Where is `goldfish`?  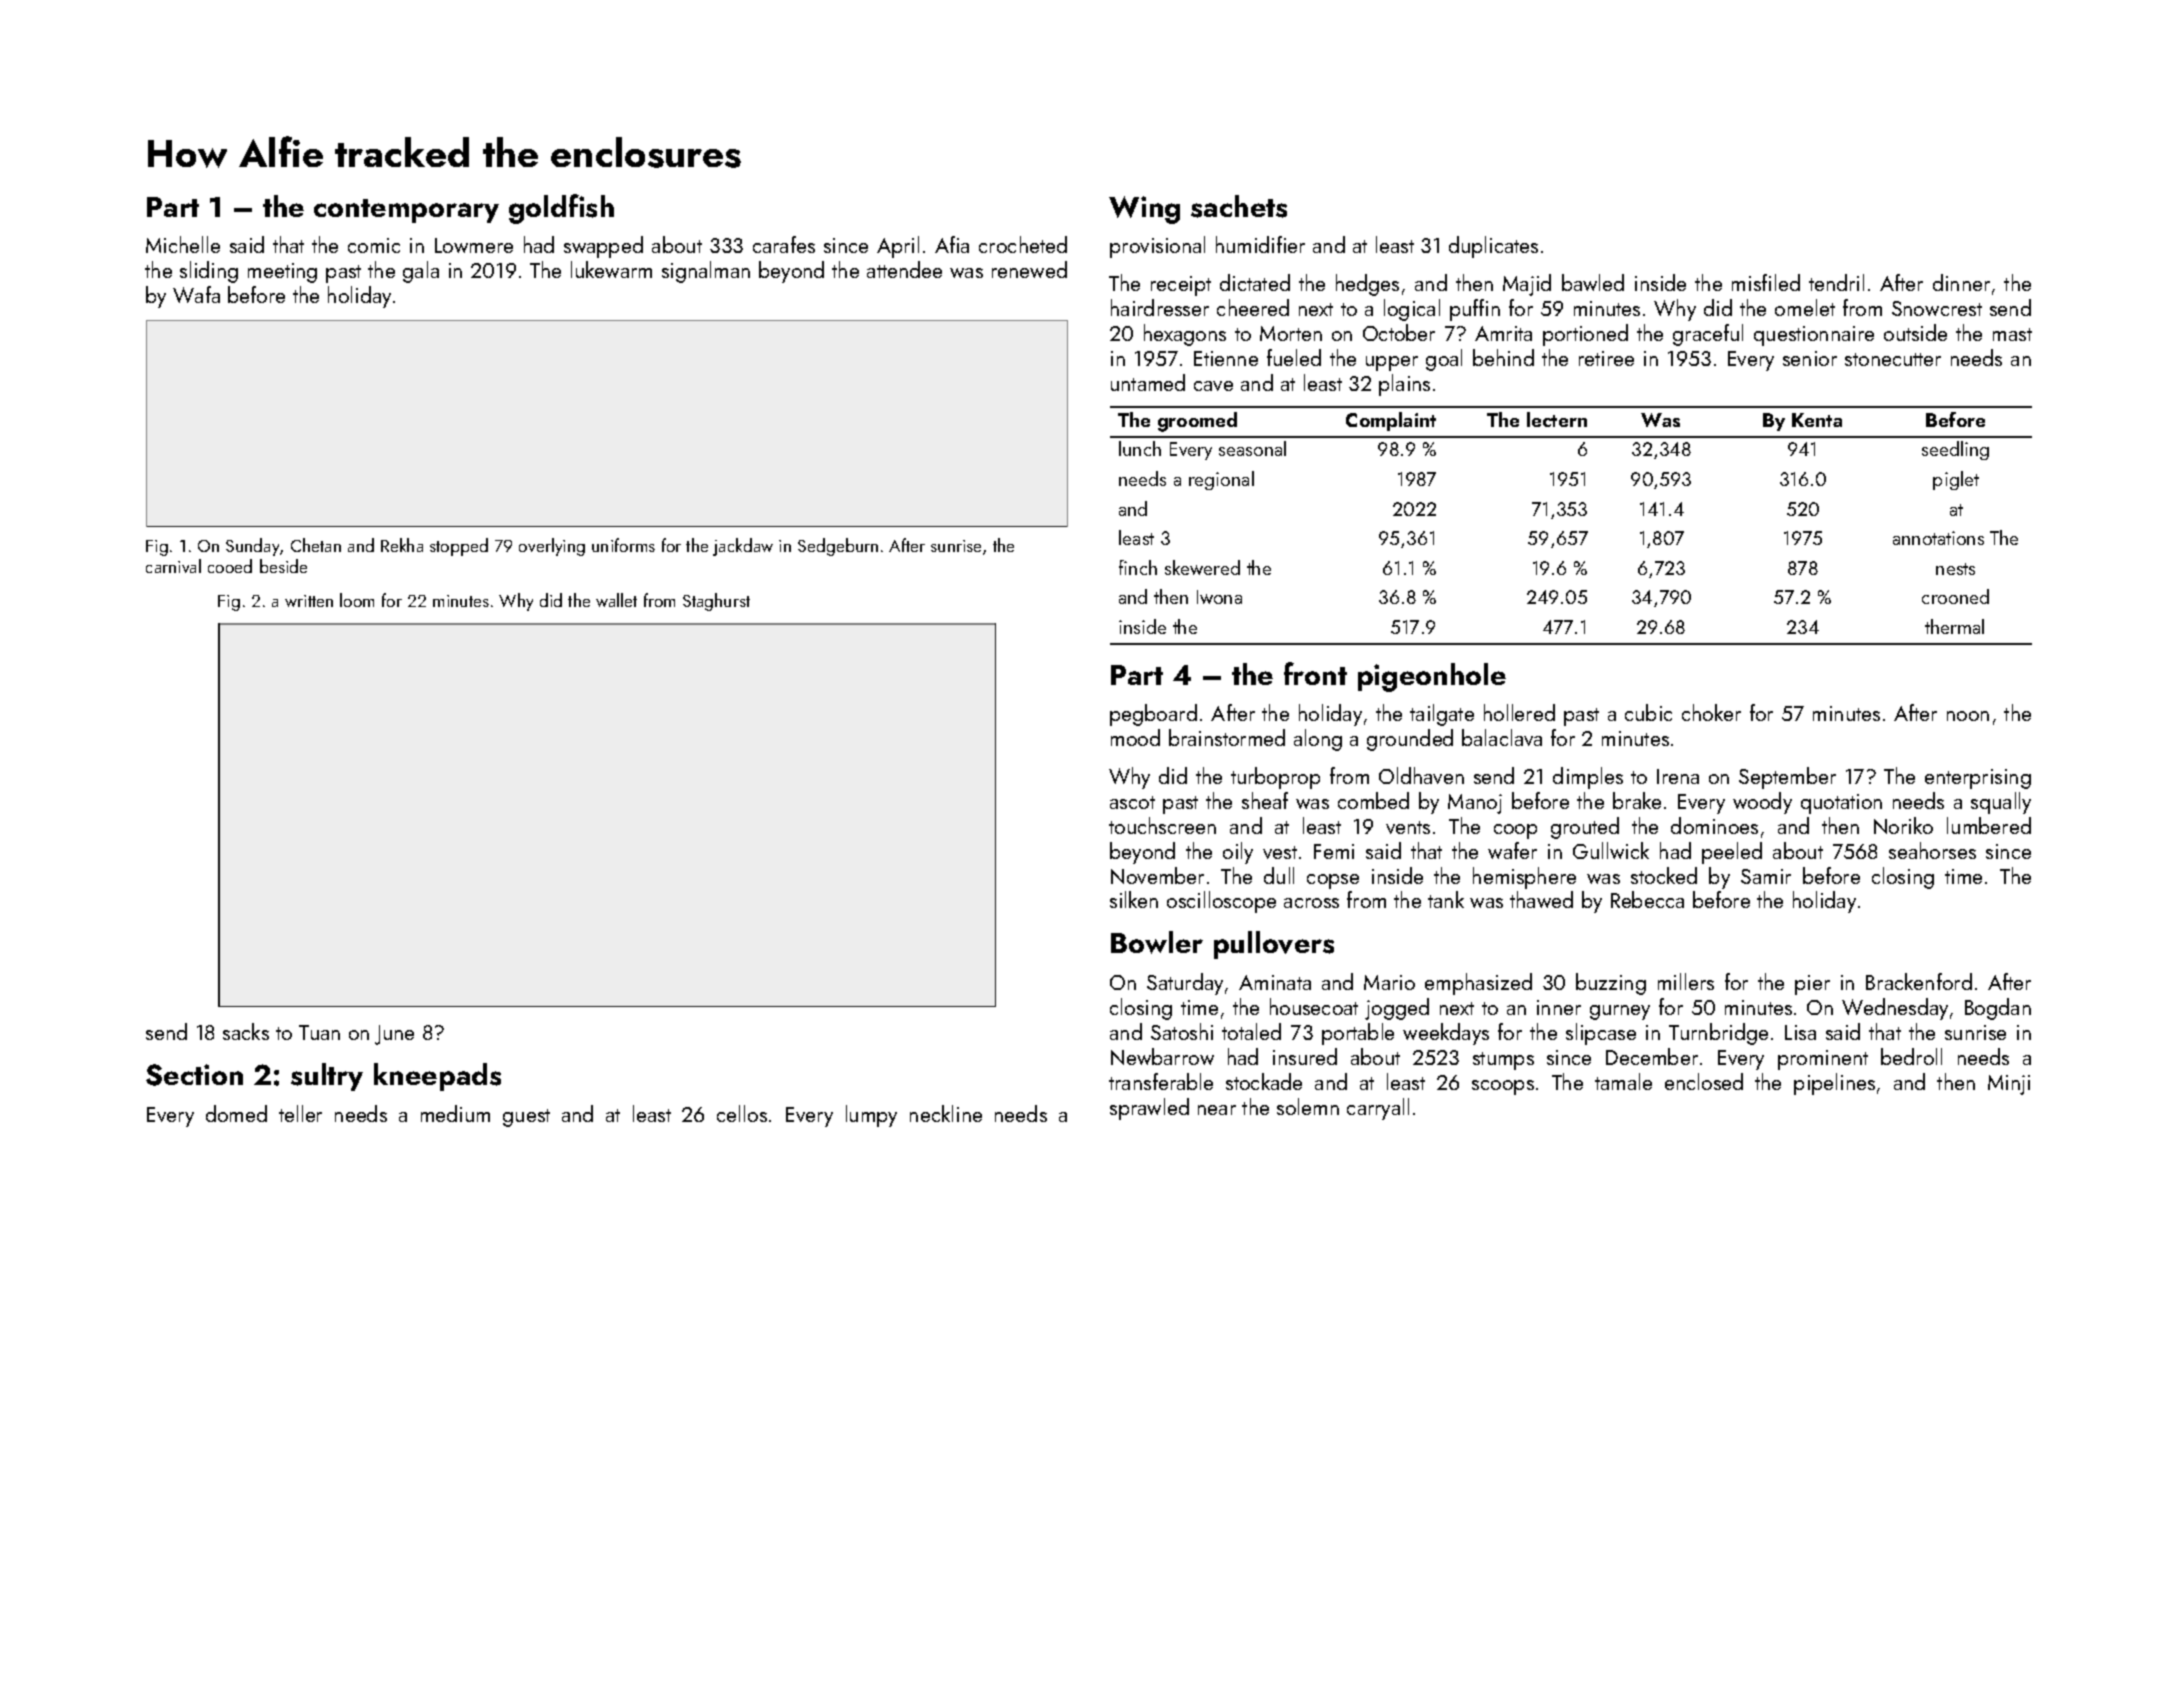 goldfish is located at coordinates (561, 209).
